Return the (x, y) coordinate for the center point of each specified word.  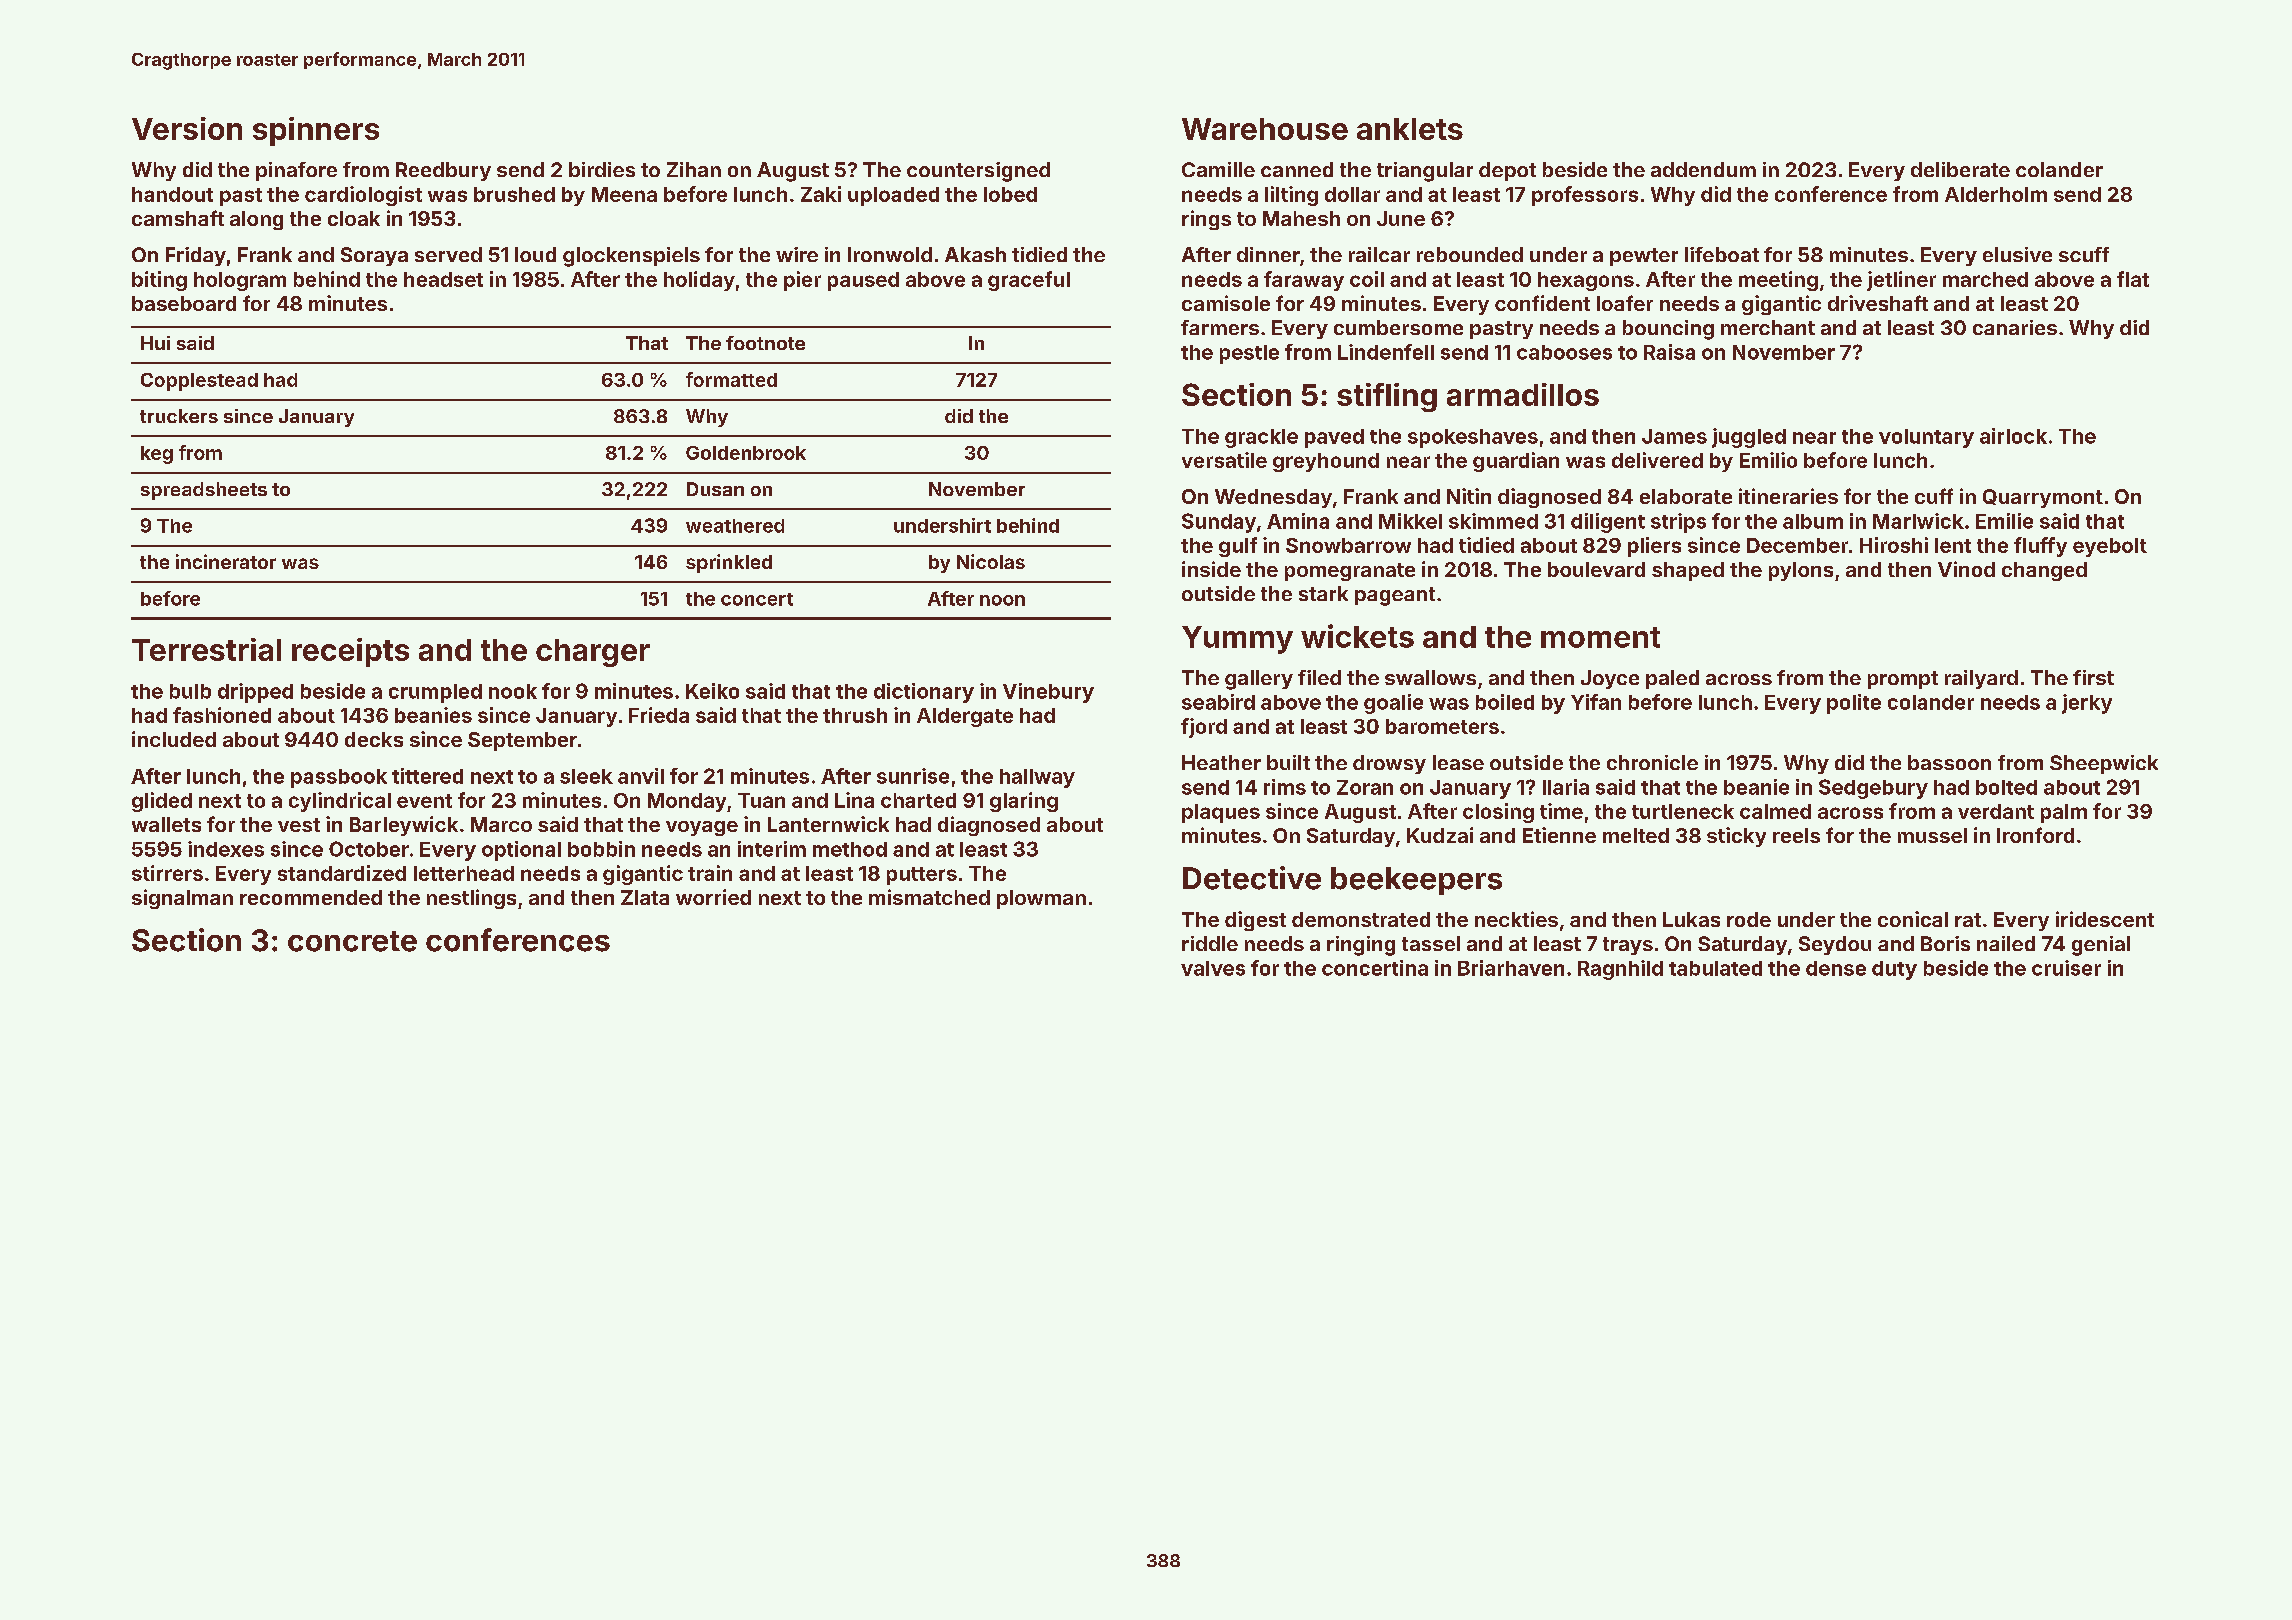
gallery (1259, 680)
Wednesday (1273, 498)
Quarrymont (2043, 498)
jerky (2087, 704)
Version (187, 128)
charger (593, 653)
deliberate (1960, 169)
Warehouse (1265, 129)
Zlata (645, 897)
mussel (1932, 835)
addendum (1703, 169)
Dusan (715, 489)
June (1401, 218)
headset (443, 279)
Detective (1252, 878)
